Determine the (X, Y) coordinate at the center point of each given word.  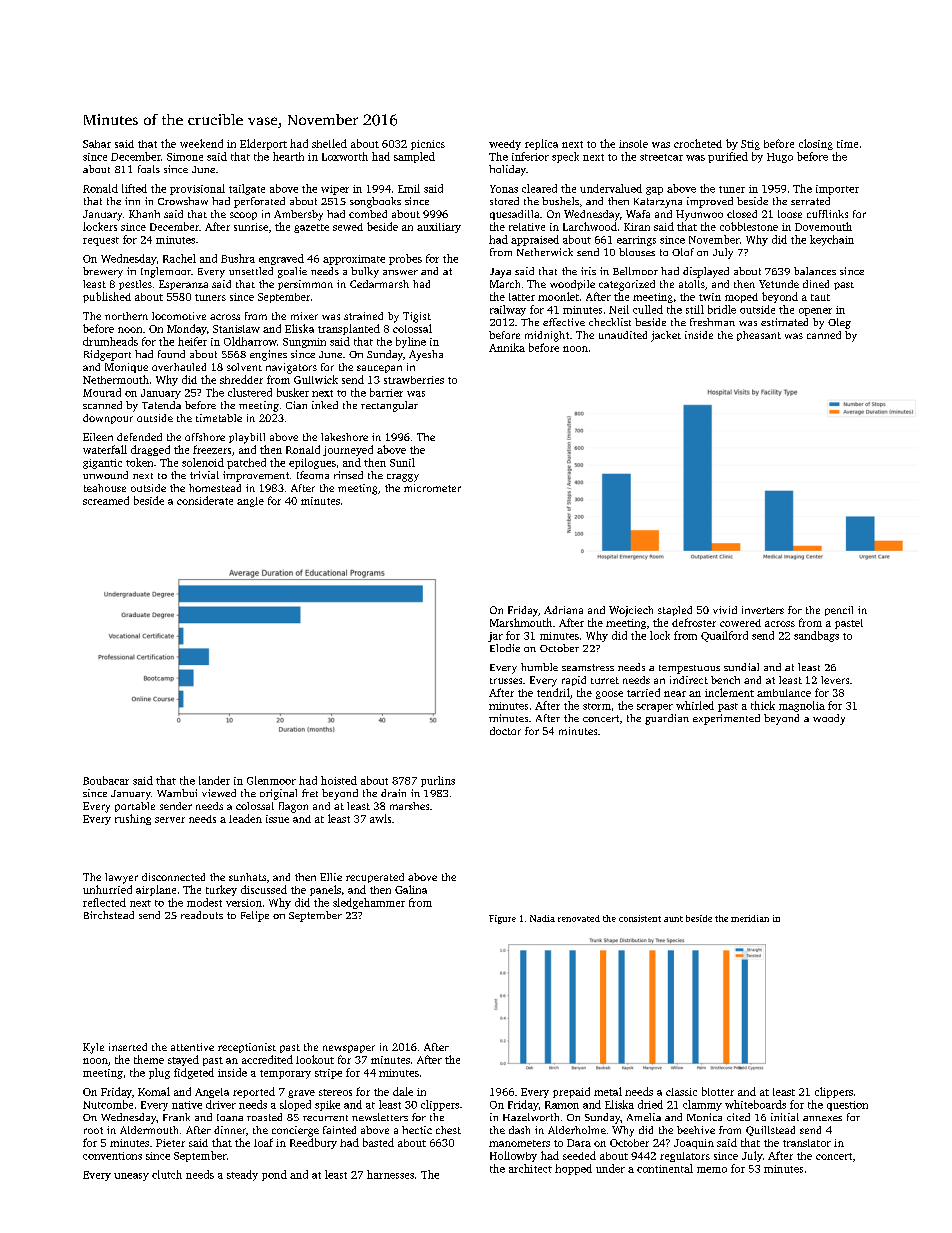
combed (368, 214)
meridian (750, 918)
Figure (502, 919)
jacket (666, 336)
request (101, 241)
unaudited (623, 335)
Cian (296, 405)
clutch (167, 1174)
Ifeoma (313, 475)
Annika (507, 347)
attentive (192, 1047)
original (278, 794)
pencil (839, 611)
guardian (667, 719)
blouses (637, 252)
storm (597, 706)
